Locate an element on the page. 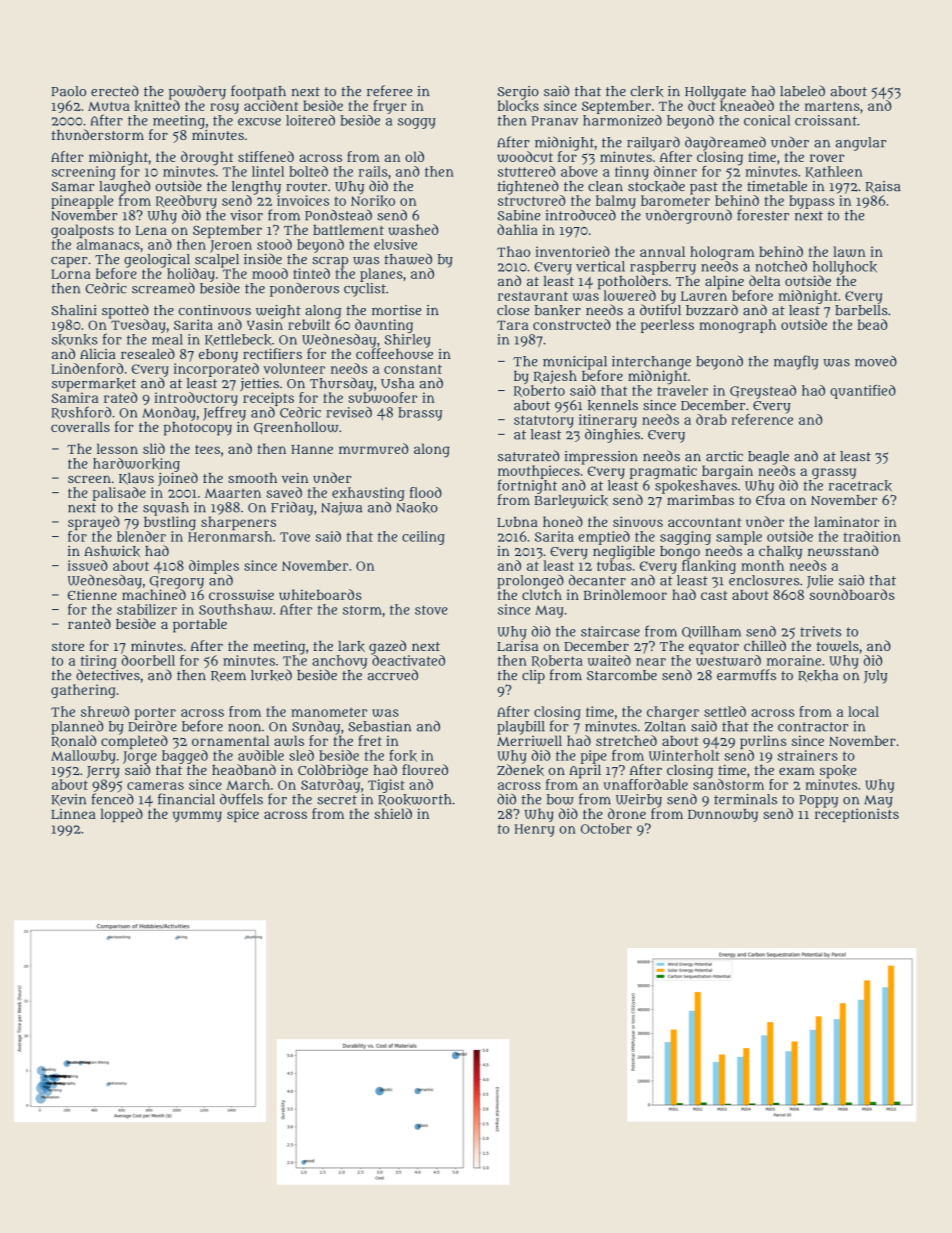  cast is located at coordinates (714, 595).
